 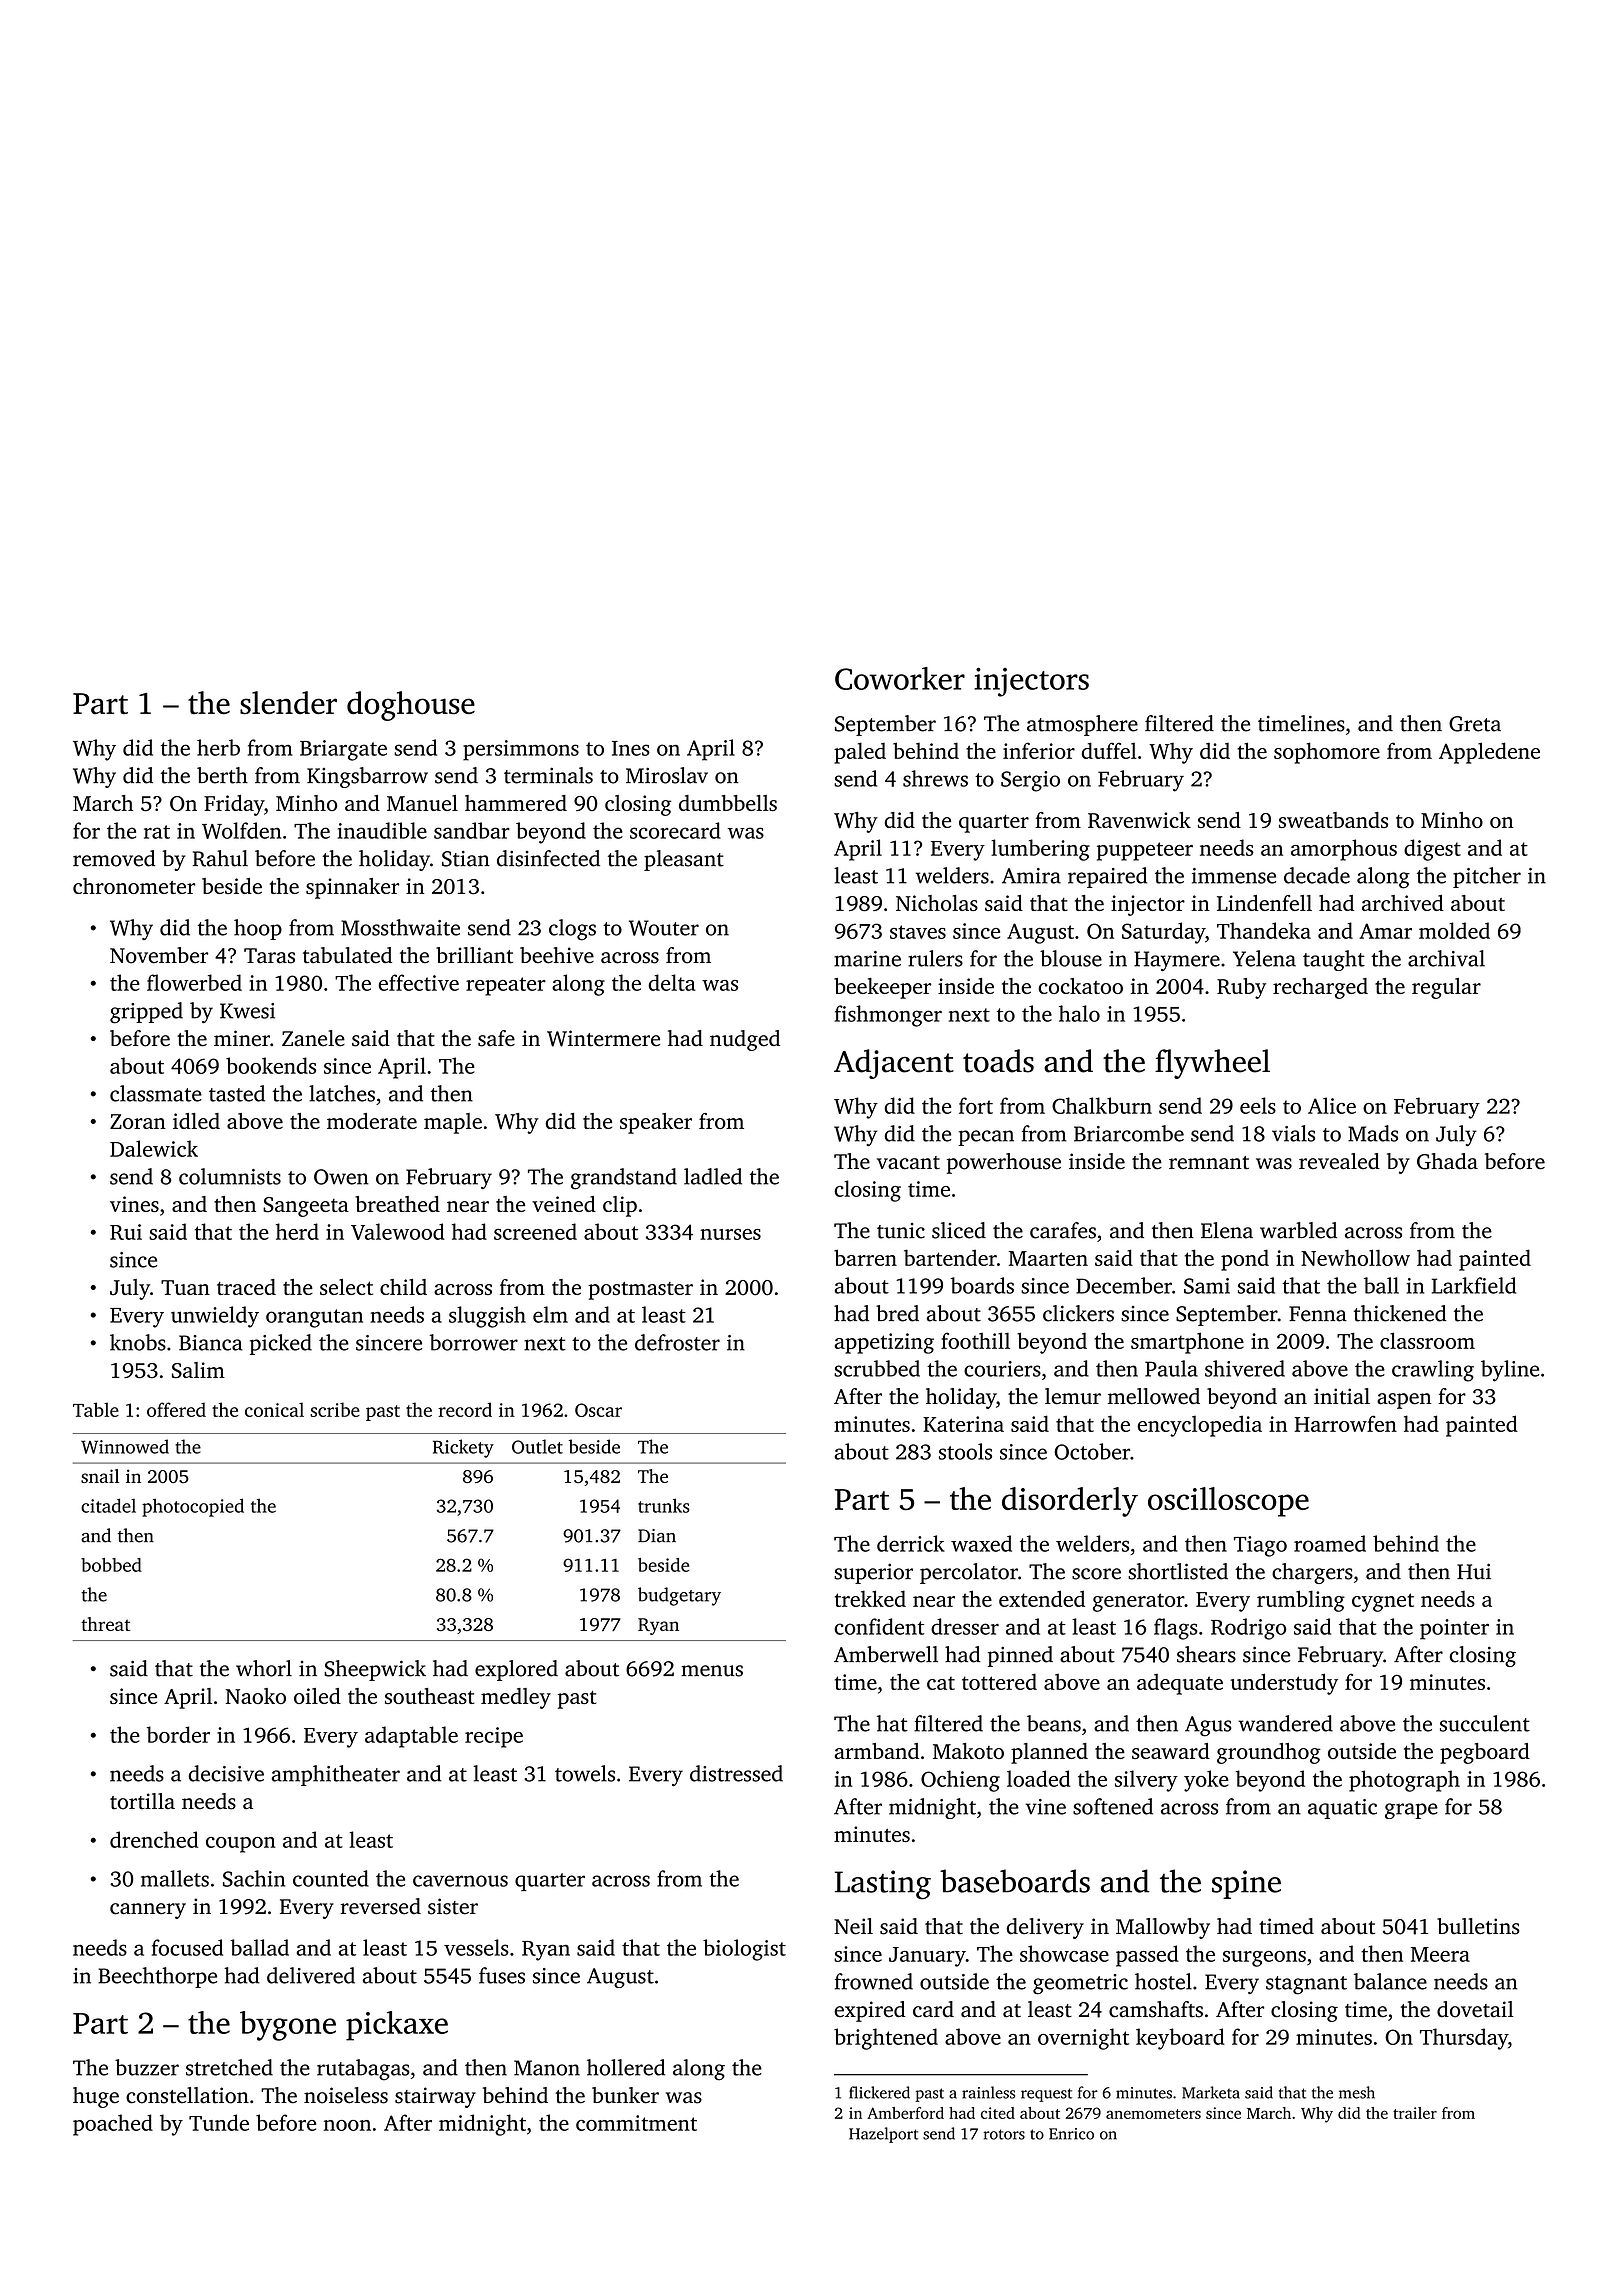 What do you see at coordinates (1039, 750) in the image?
I see `inferior` at bounding box center [1039, 750].
